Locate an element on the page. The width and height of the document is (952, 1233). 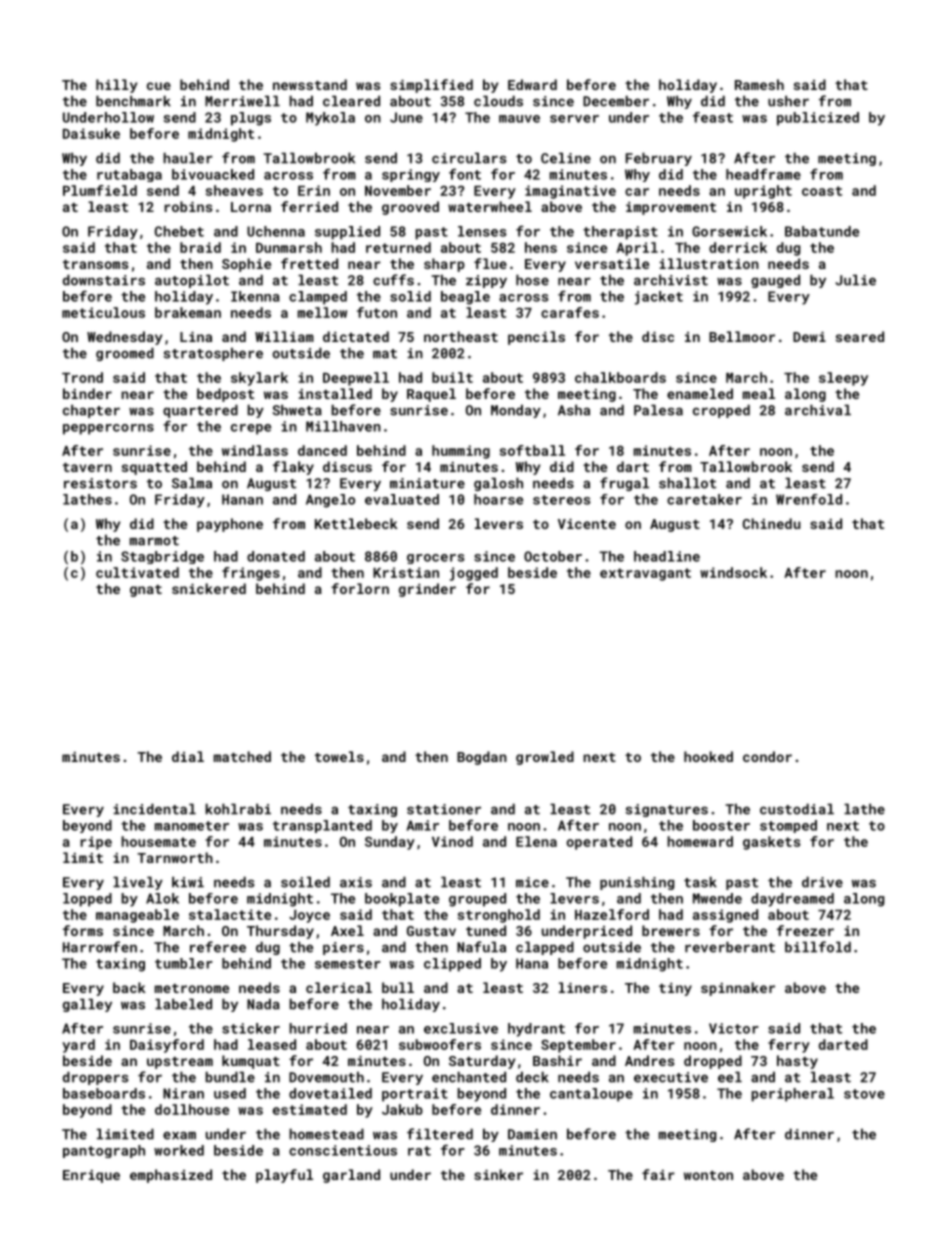
Daisuke is located at coordinates (91, 133).
